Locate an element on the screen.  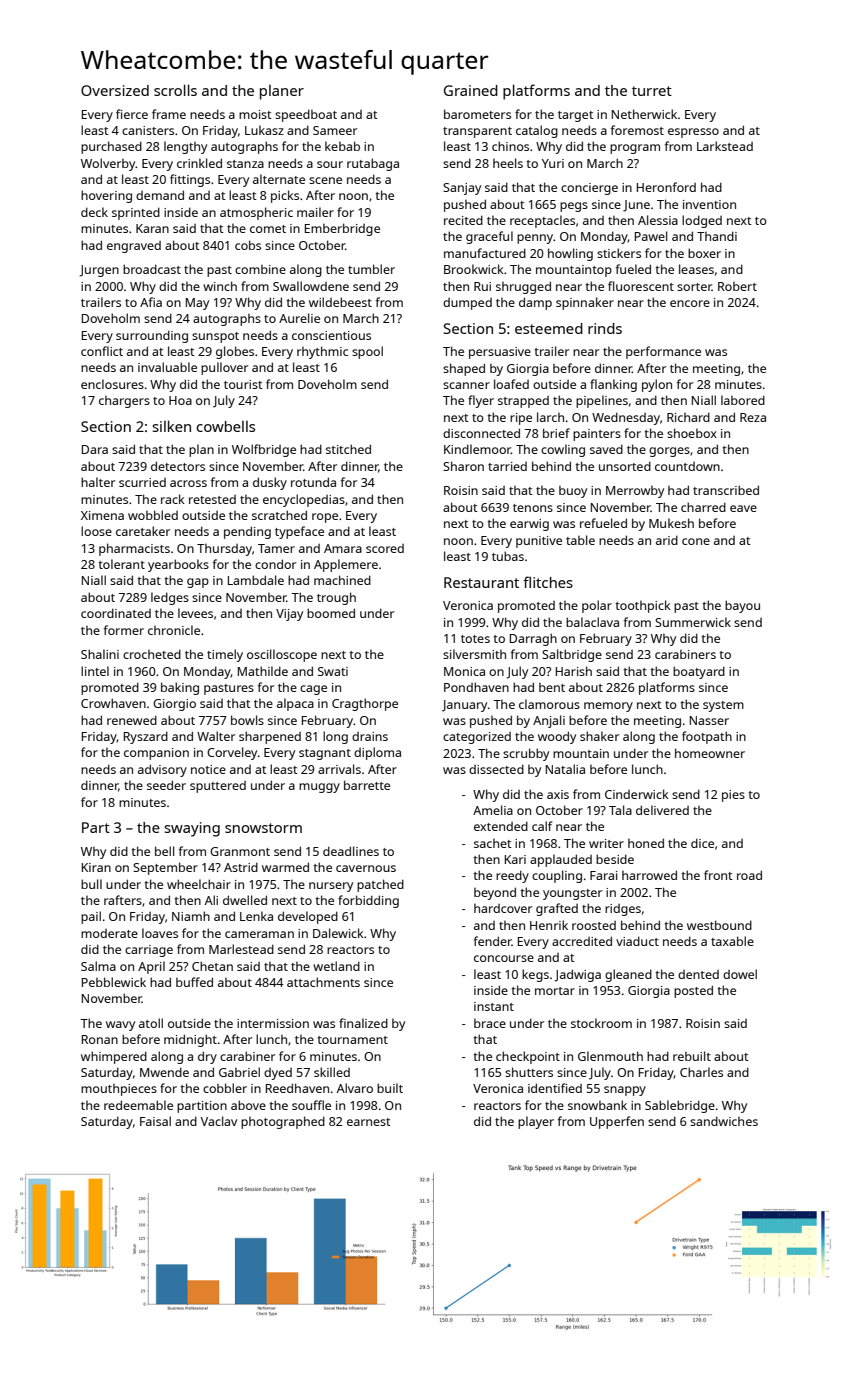
Charles is located at coordinates (701, 1072).
